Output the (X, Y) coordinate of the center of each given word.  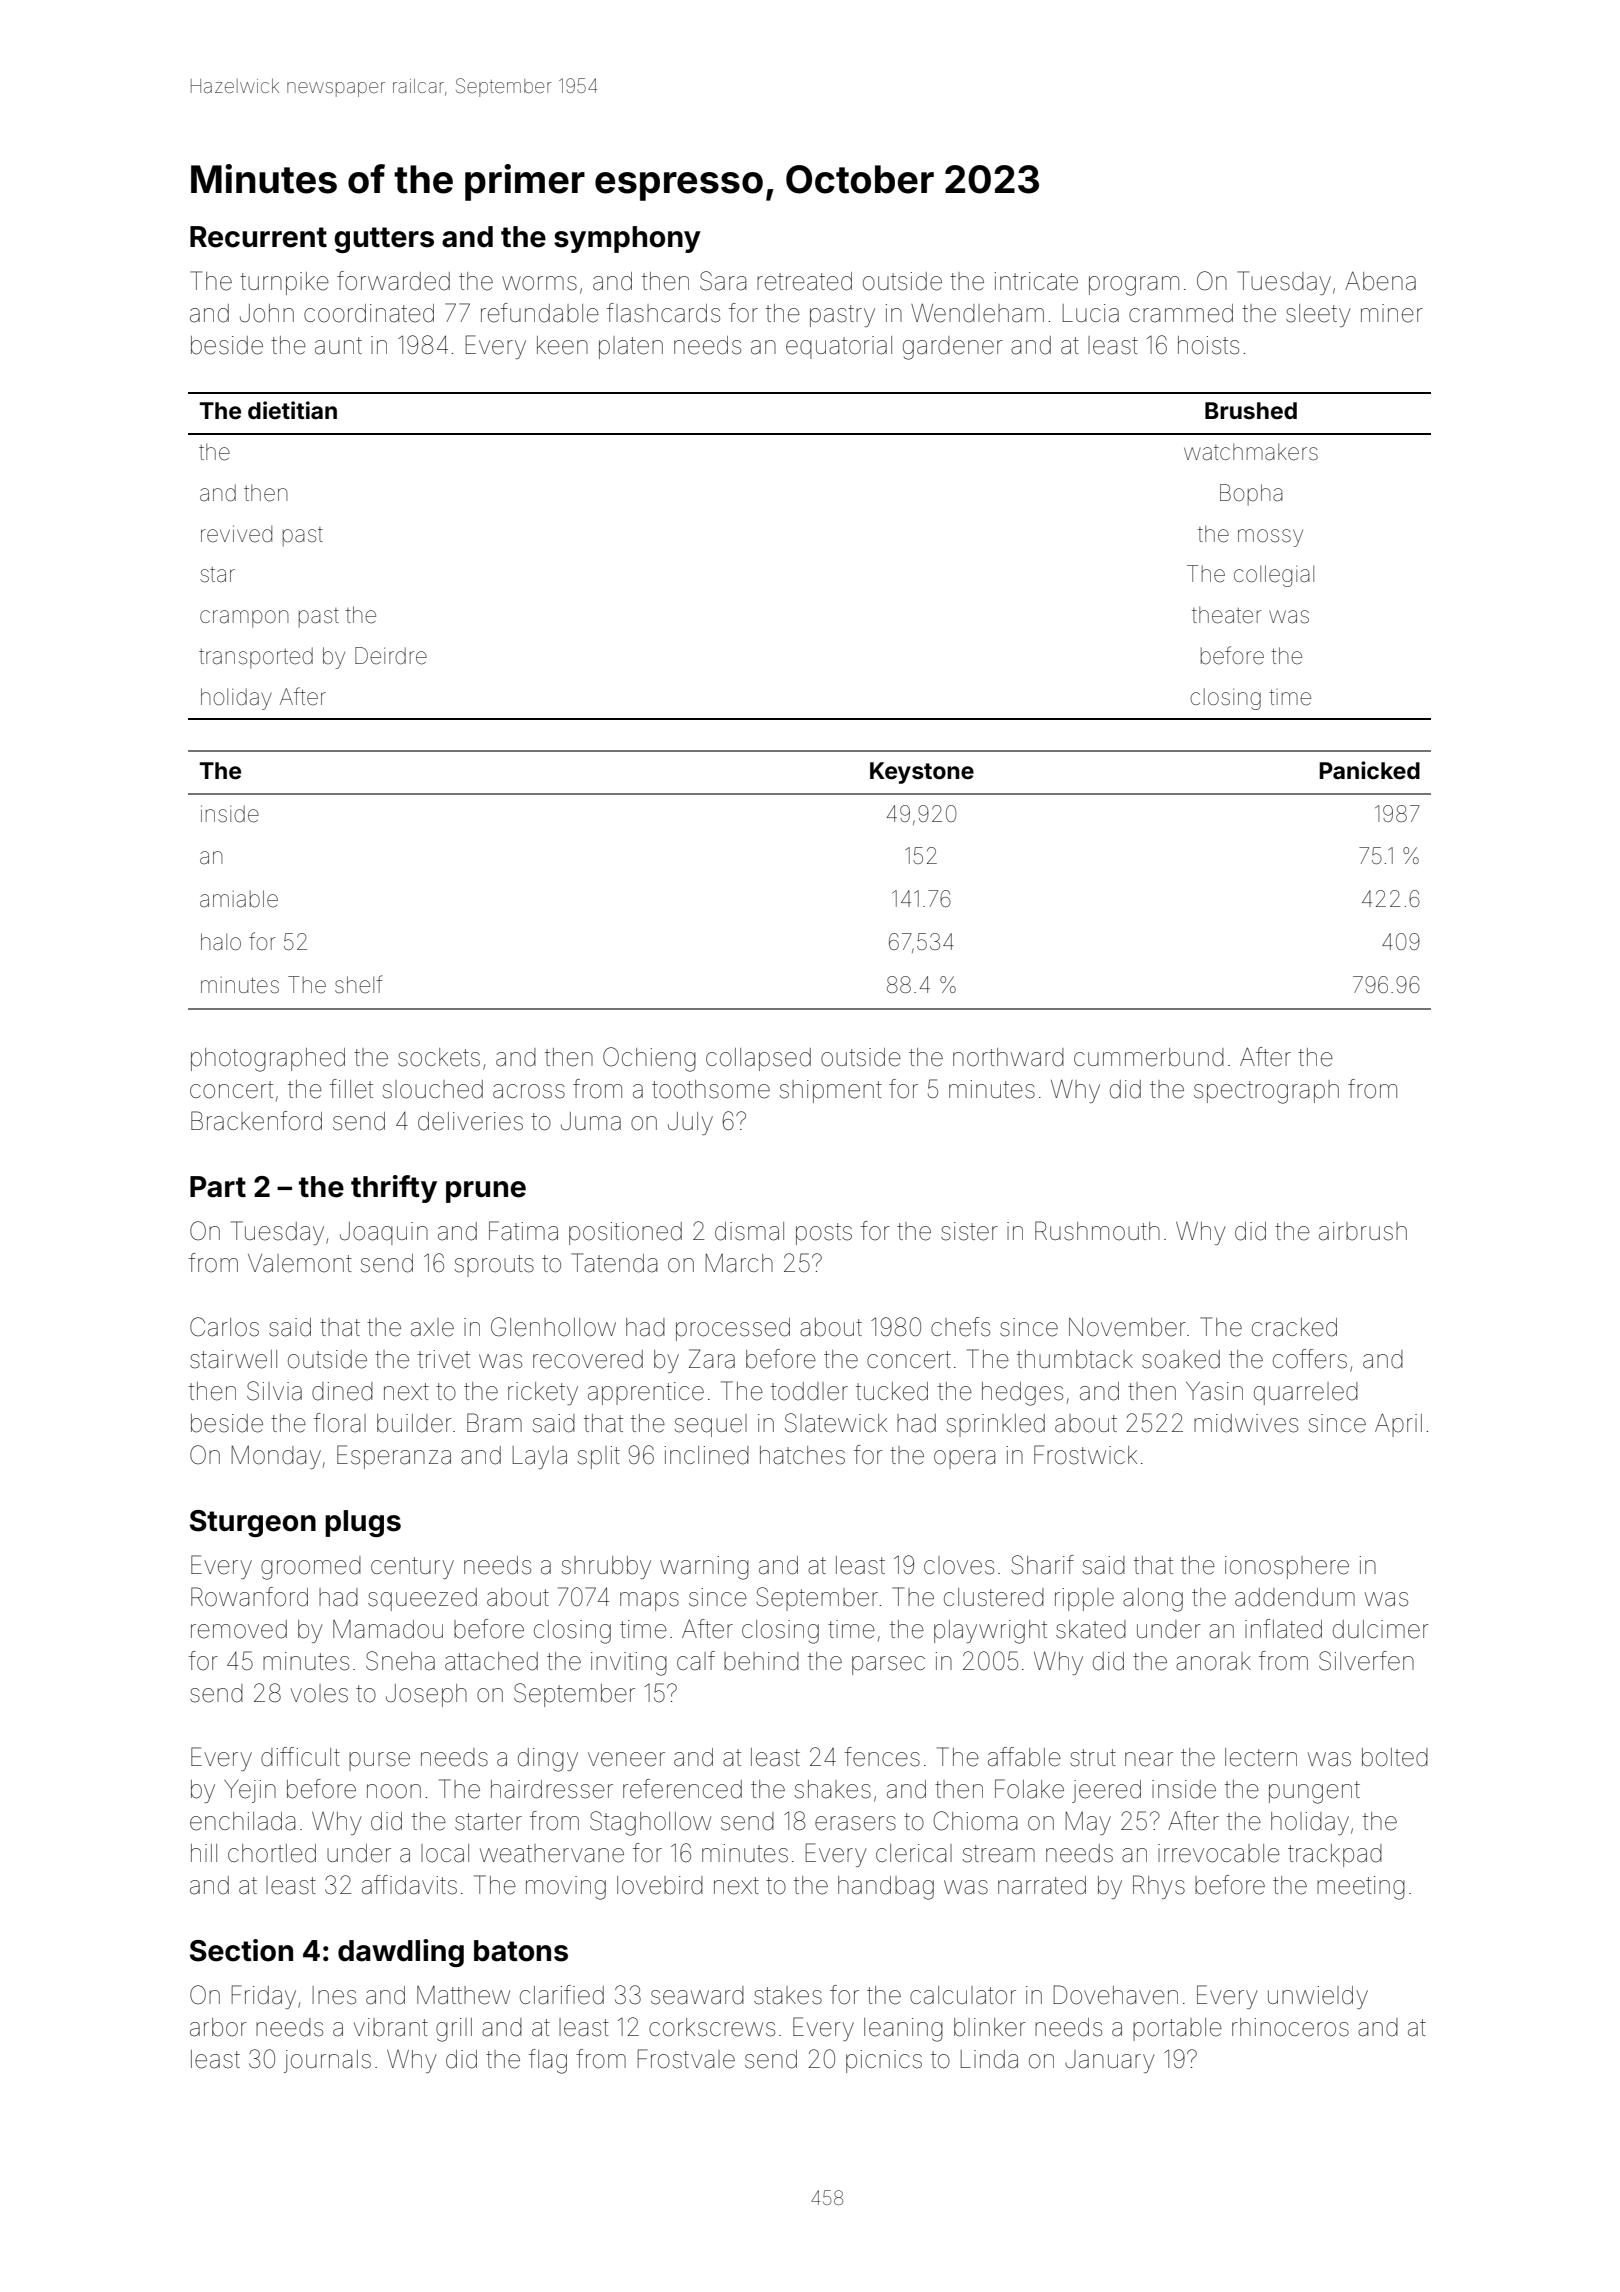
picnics (884, 2061)
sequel (711, 1425)
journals (327, 2061)
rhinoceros (1290, 2027)
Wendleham (977, 313)
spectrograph (1266, 1092)
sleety (1318, 315)
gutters (384, 240)
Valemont (300, 1263)
